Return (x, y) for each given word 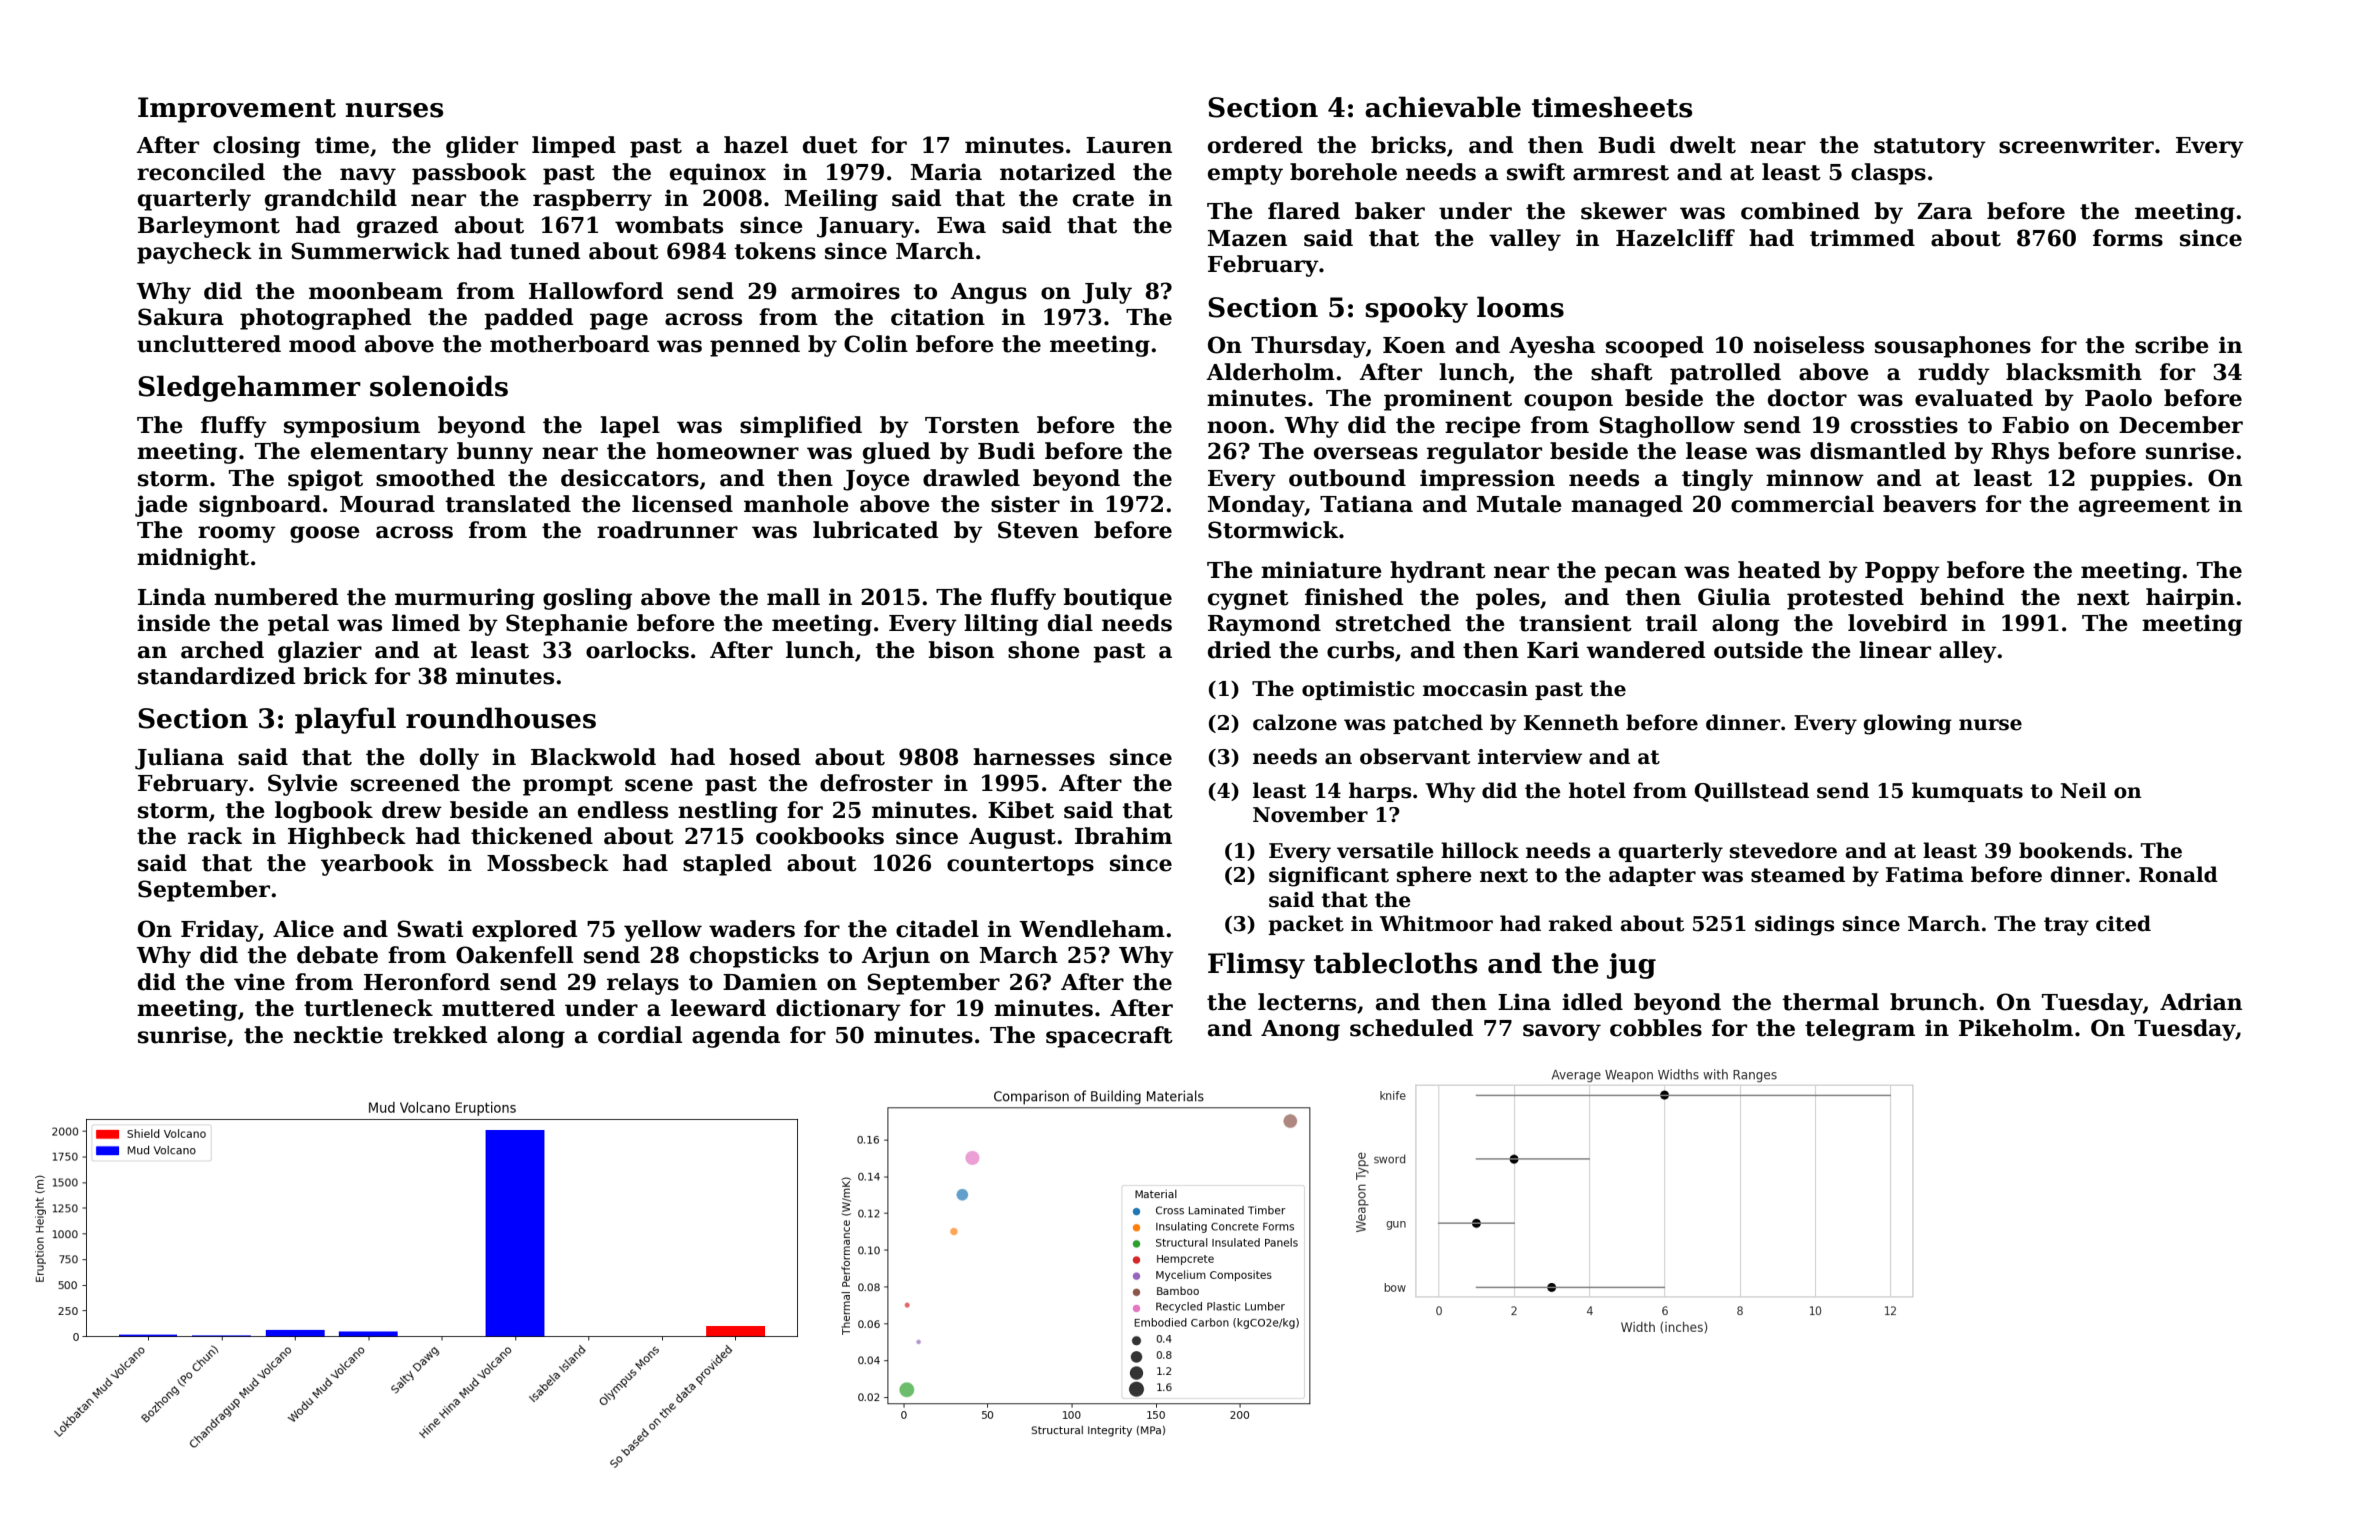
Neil (2083, 790)
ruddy (1954, 374)
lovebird (1897, 623)
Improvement (237, 110)
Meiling (831, 200)
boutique (1117, 599)
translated (508, 504)
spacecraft (1109, 1037)
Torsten (972, 425)
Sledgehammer (249, 388)
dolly (449, 759)
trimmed (1862, 238)
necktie (338, 1035)
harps (1380, 792)
